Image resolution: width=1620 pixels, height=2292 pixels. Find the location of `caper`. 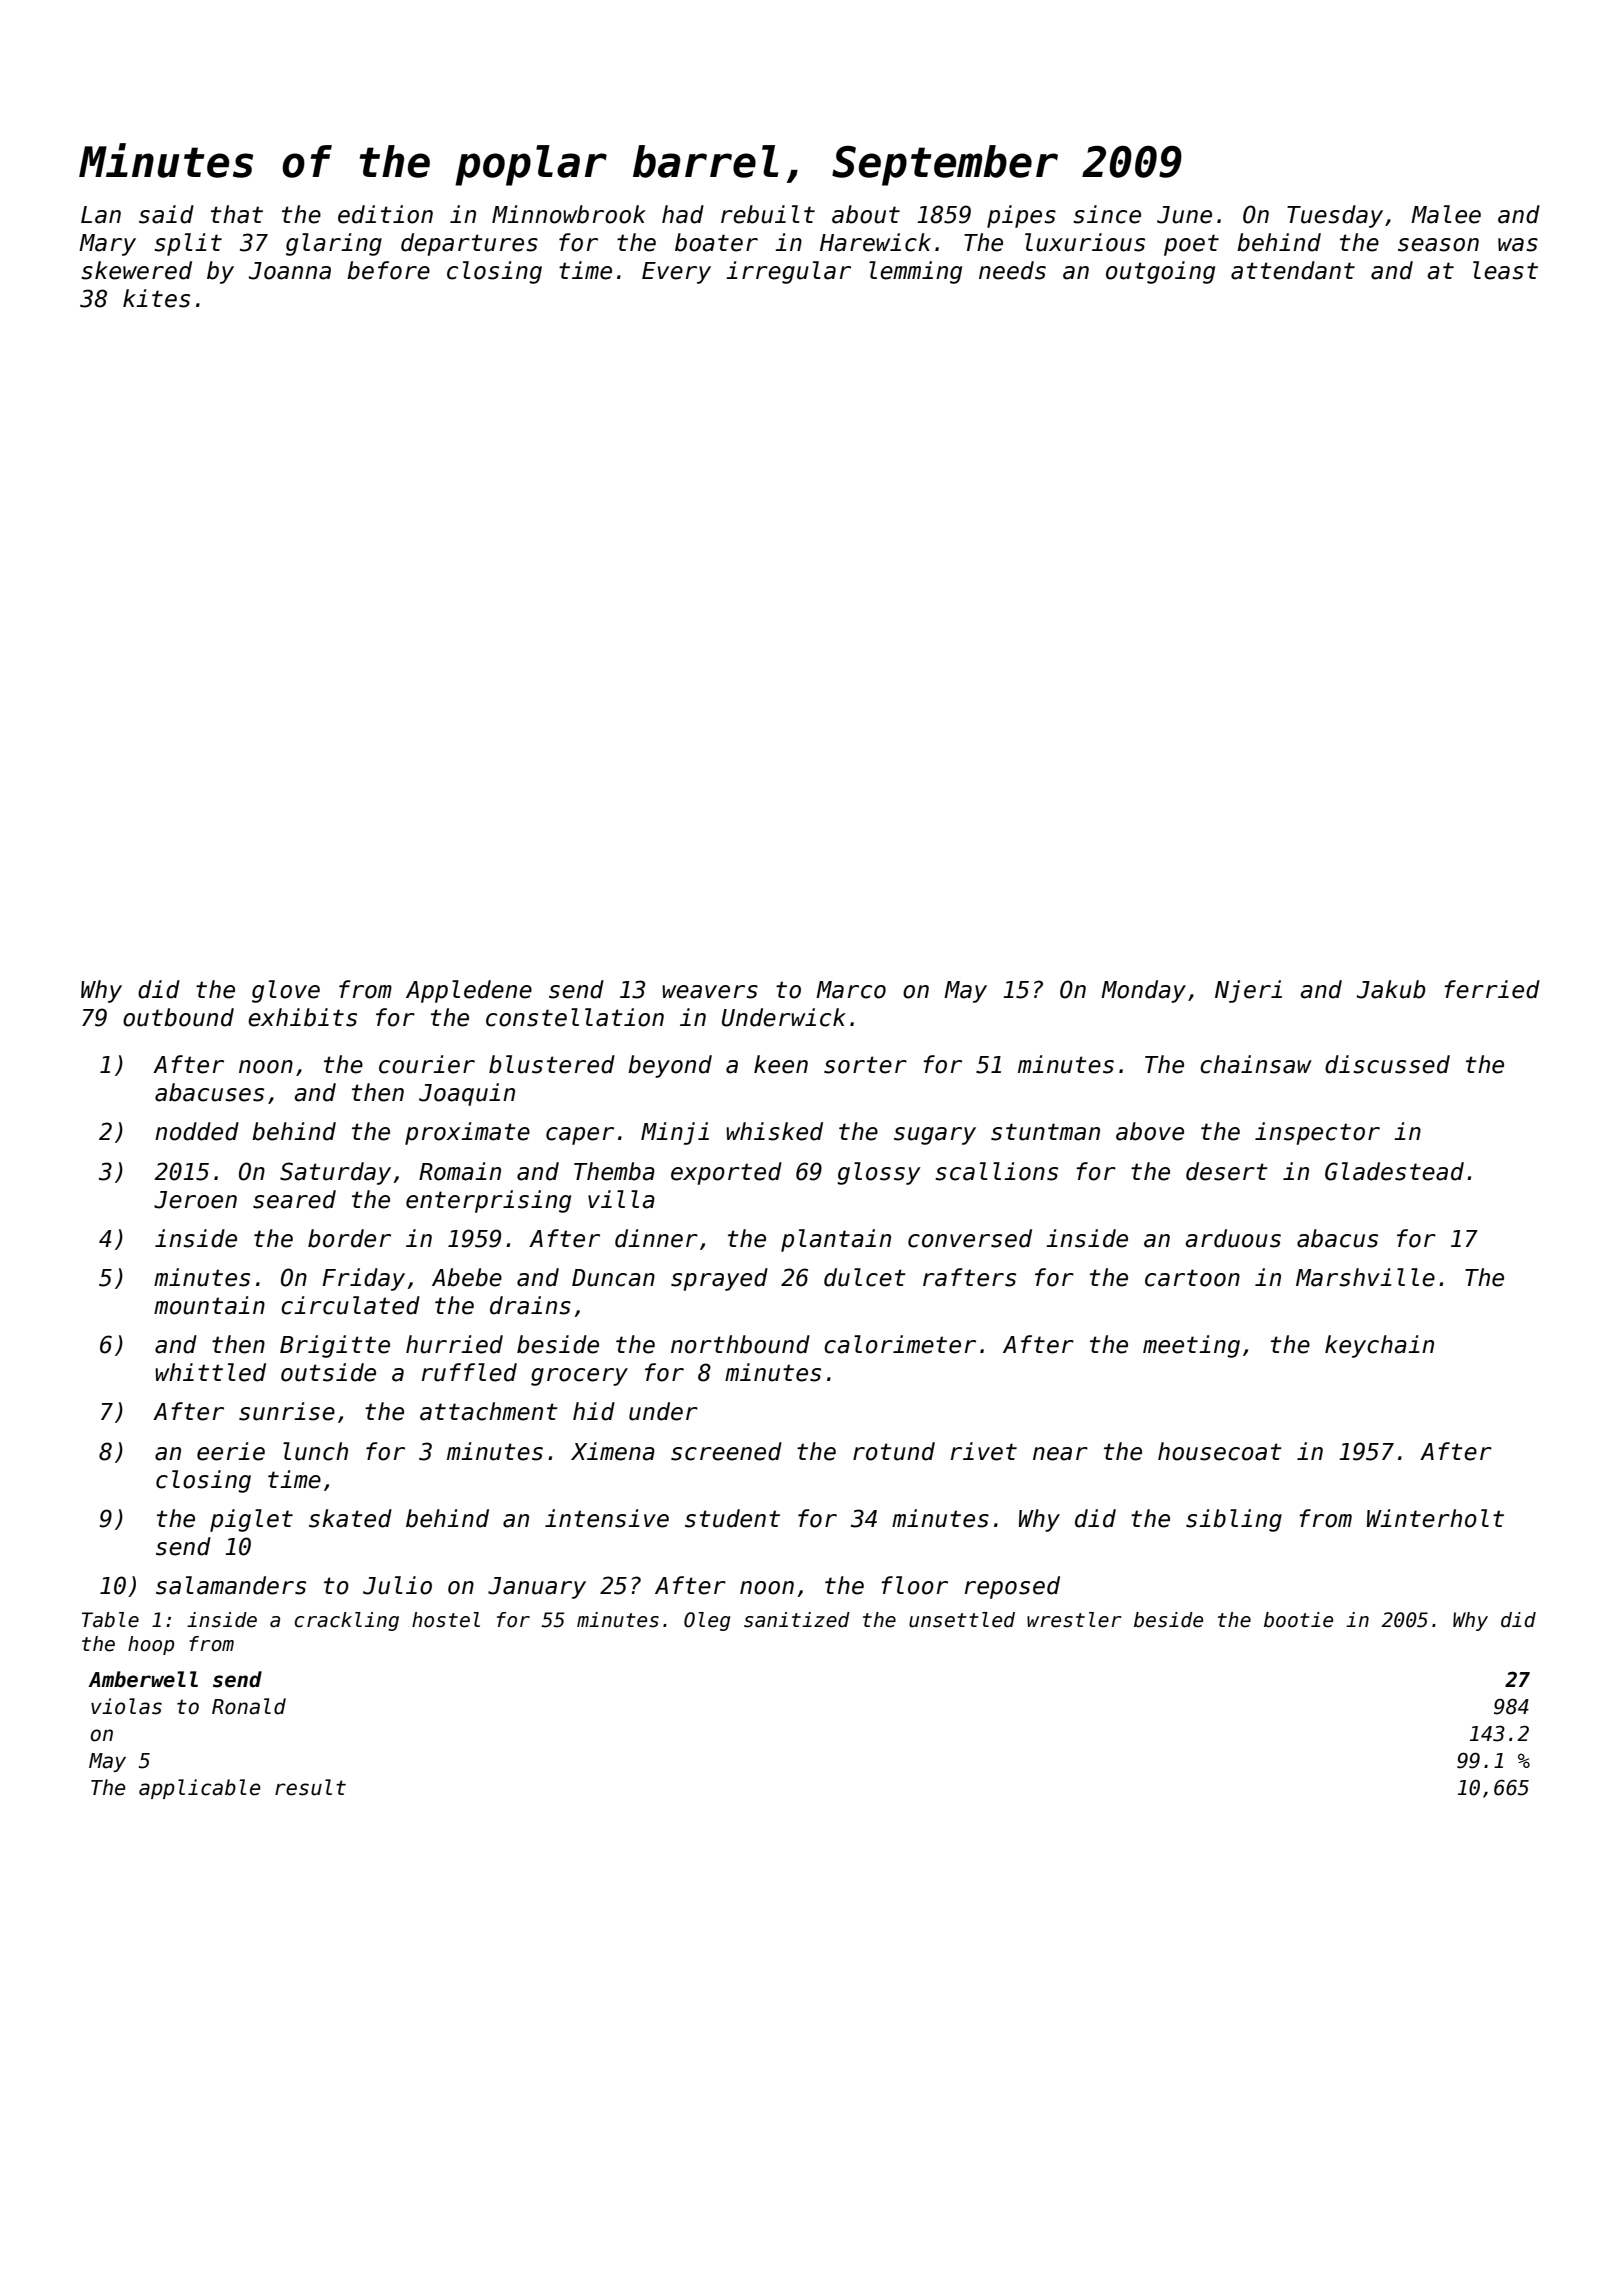

caper is located at coordinates (580, 1136).
